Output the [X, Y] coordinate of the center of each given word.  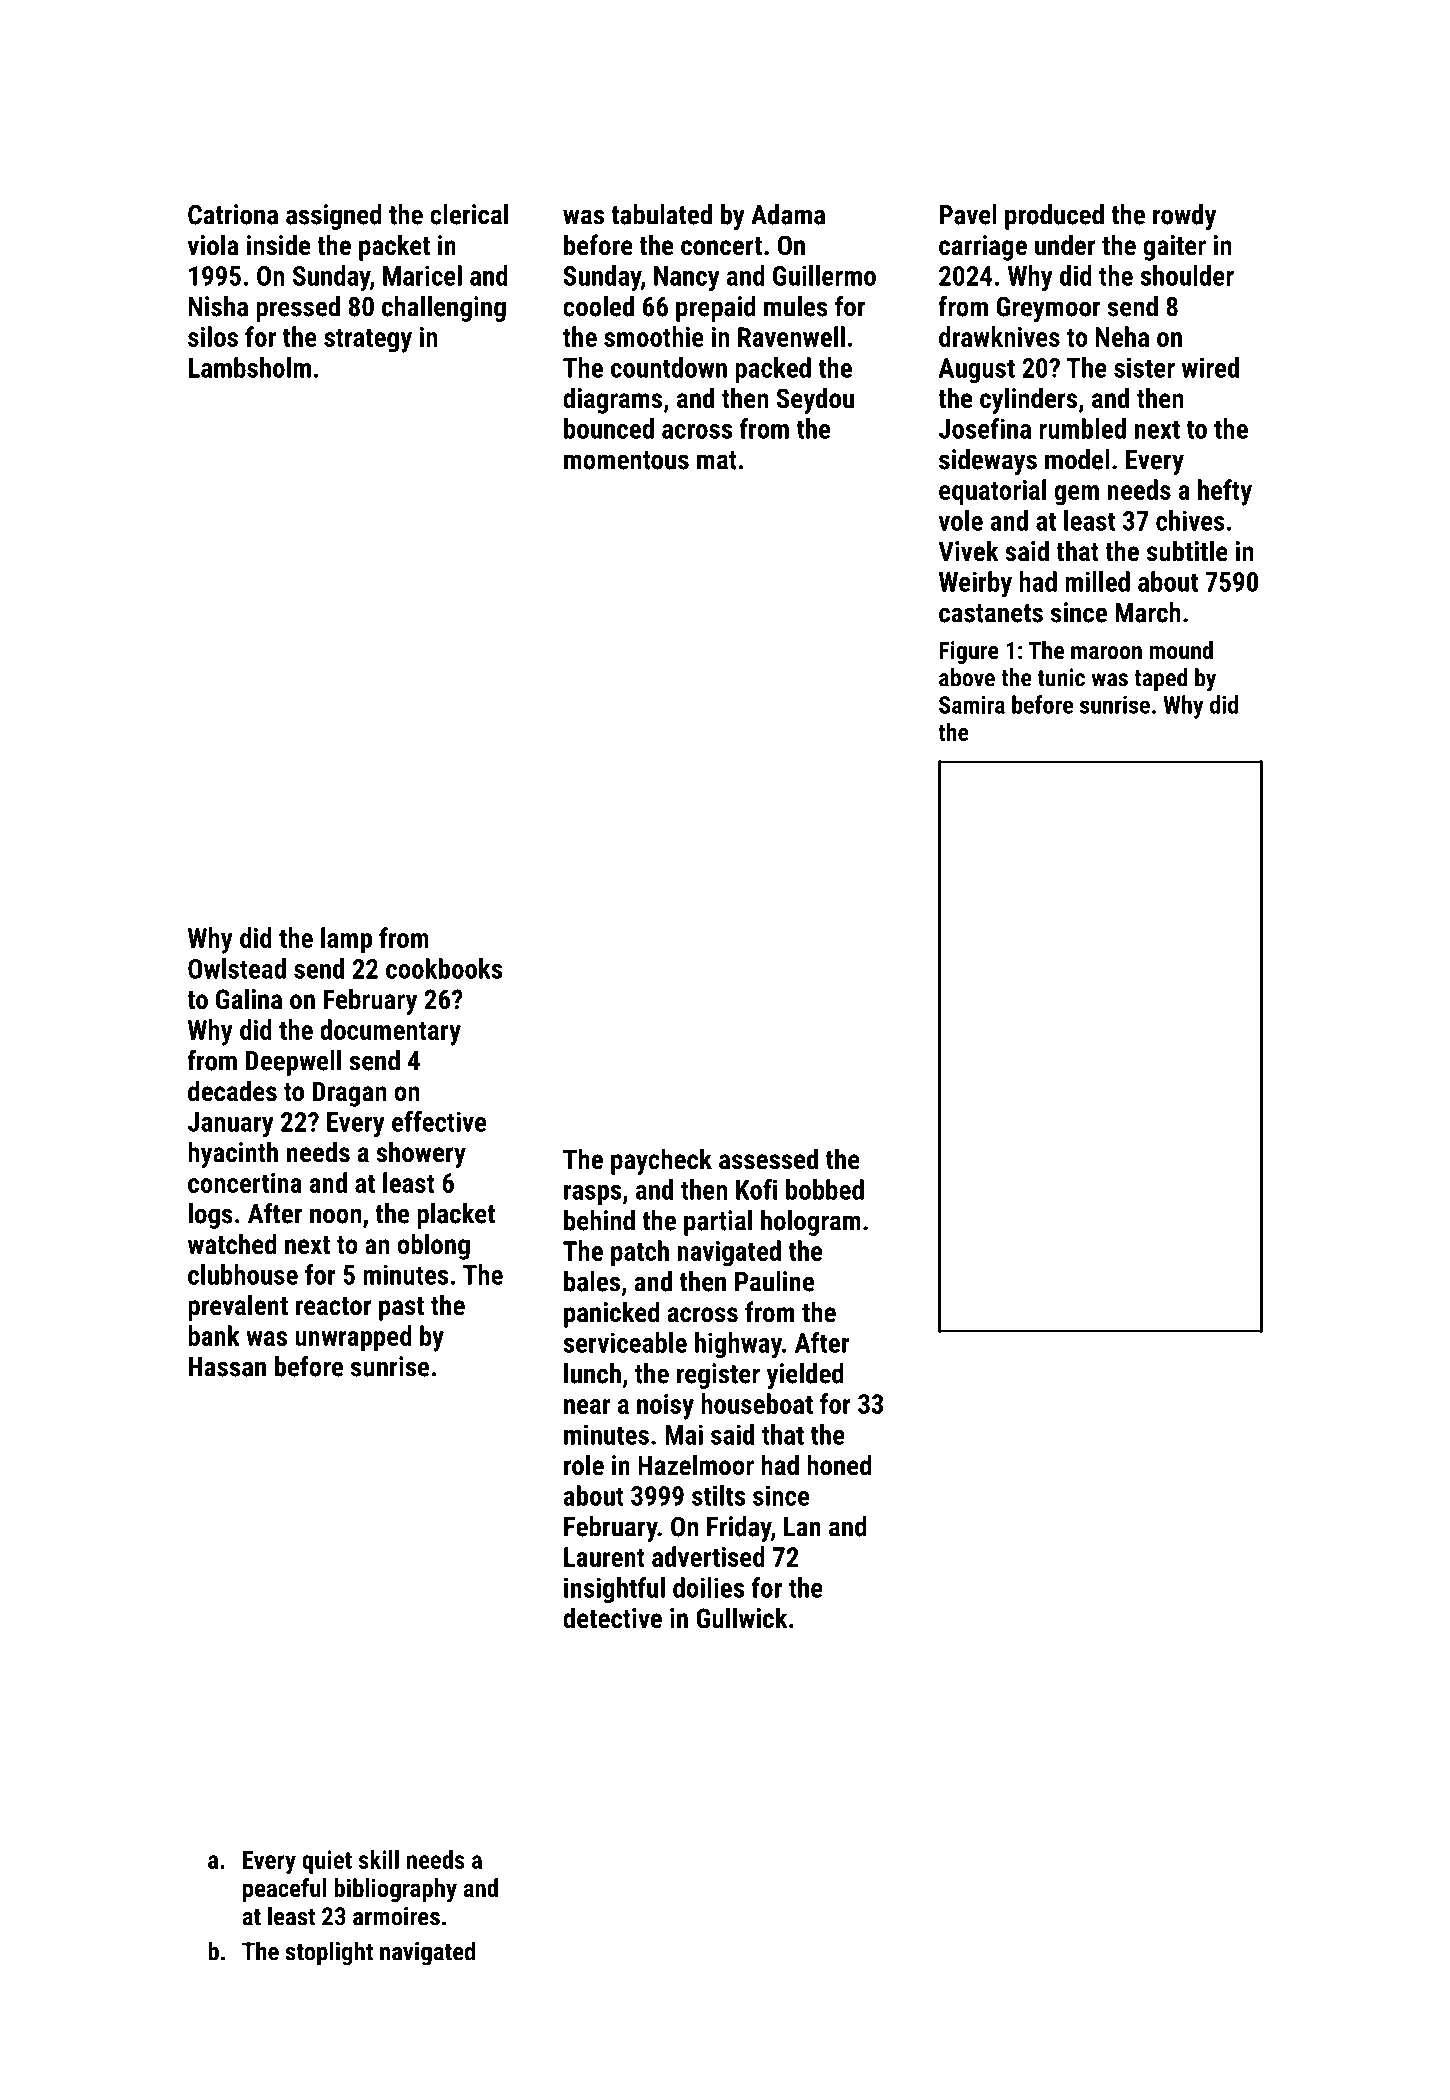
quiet [327, 1862]
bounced [609, 428]
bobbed [825, 1189]
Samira [972, 704]
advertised [708, 1556]
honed [839, 1465]
